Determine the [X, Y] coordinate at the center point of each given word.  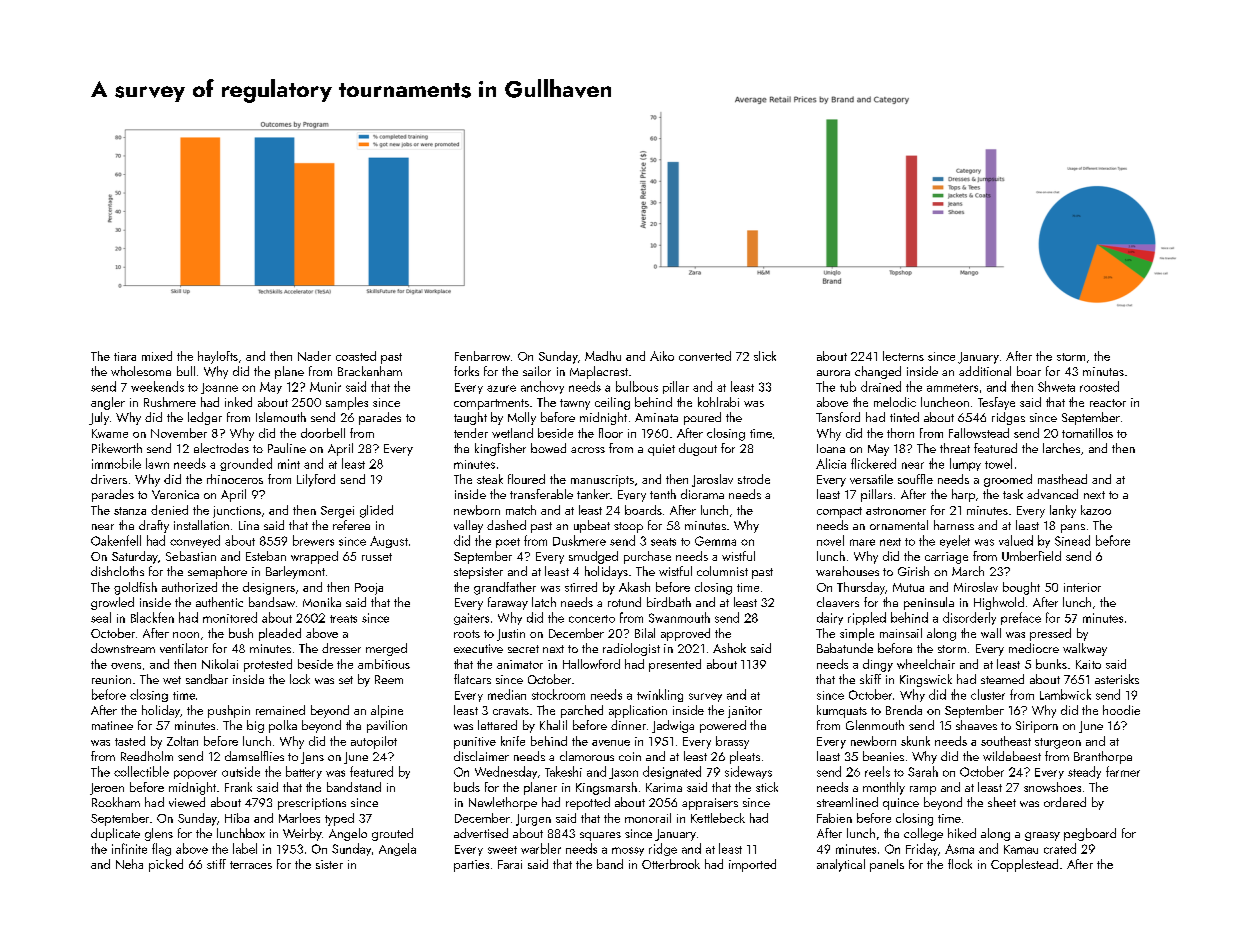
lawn [157, 463]
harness [954, 525]
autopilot [374, 742]
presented [675, 665]
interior [1082, 587]
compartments [491, 404]
